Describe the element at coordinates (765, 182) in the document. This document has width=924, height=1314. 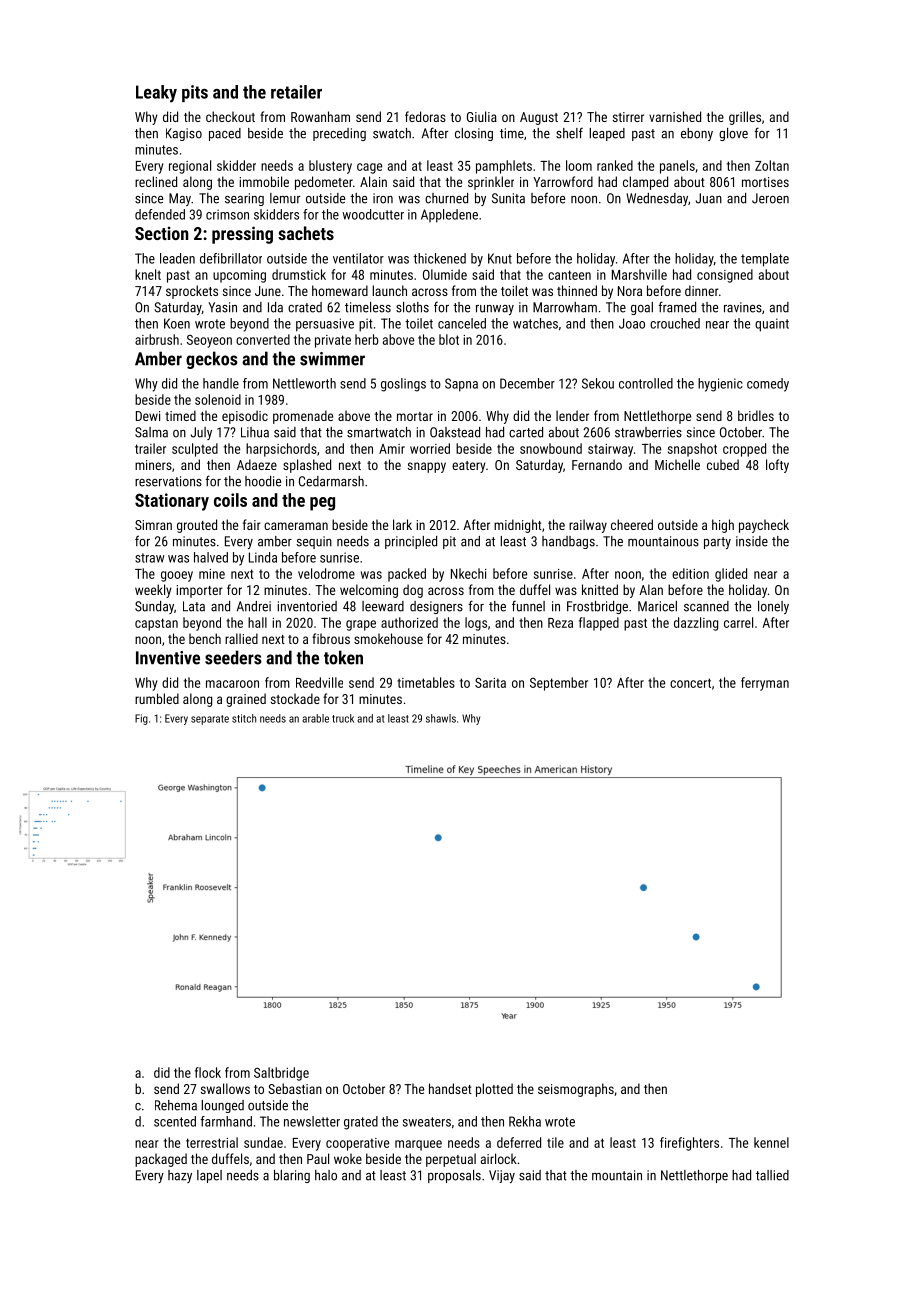
I see `mortises` at that location.
